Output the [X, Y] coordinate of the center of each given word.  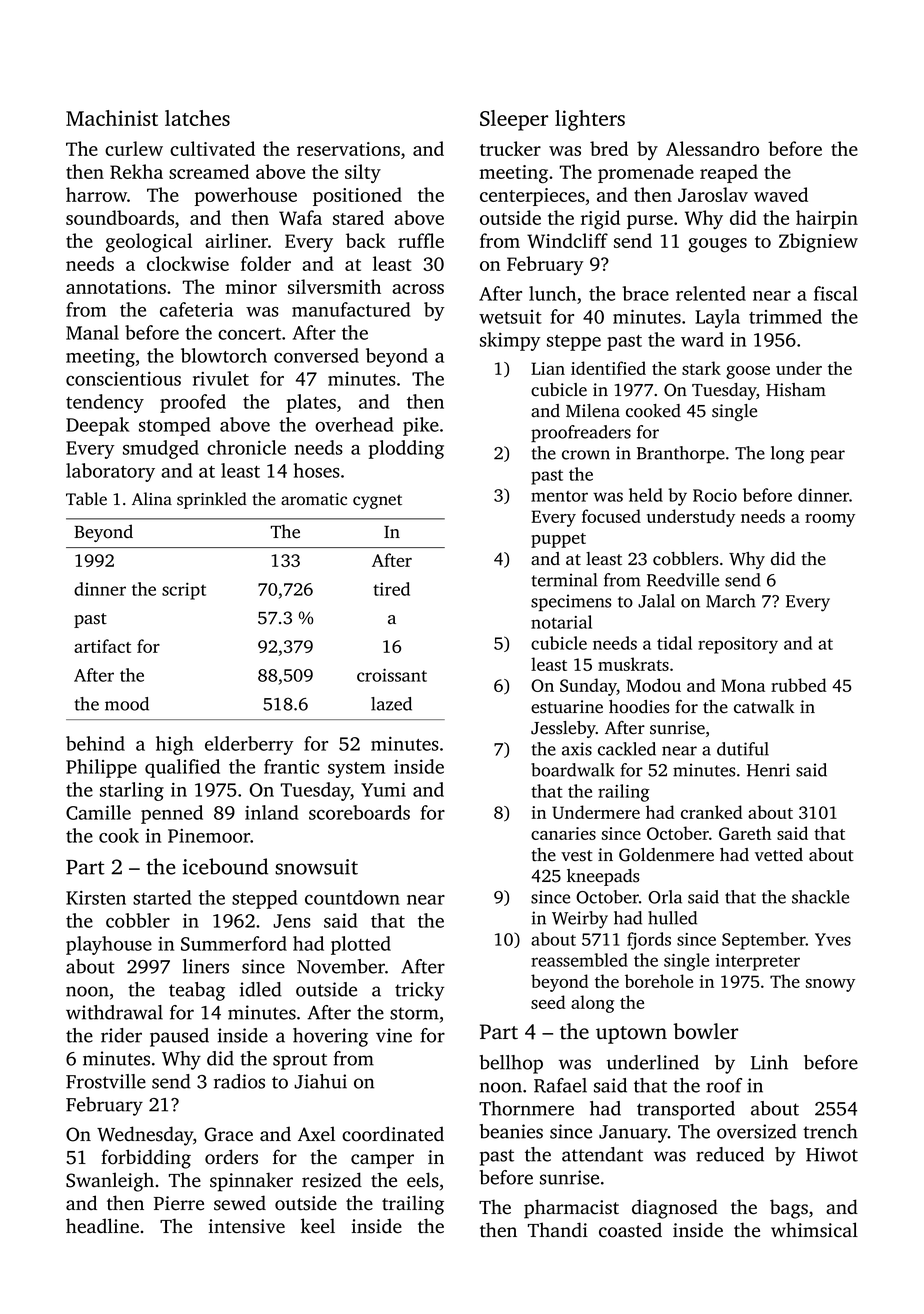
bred [609, 148]
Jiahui [320, 1081]
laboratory [110, 472]
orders [231, 1157]
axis [577, 749]
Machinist [112, 118]
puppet [558, 540]
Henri [768, 770]
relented [711, 293]
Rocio [715, 495]
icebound [225, 866]
